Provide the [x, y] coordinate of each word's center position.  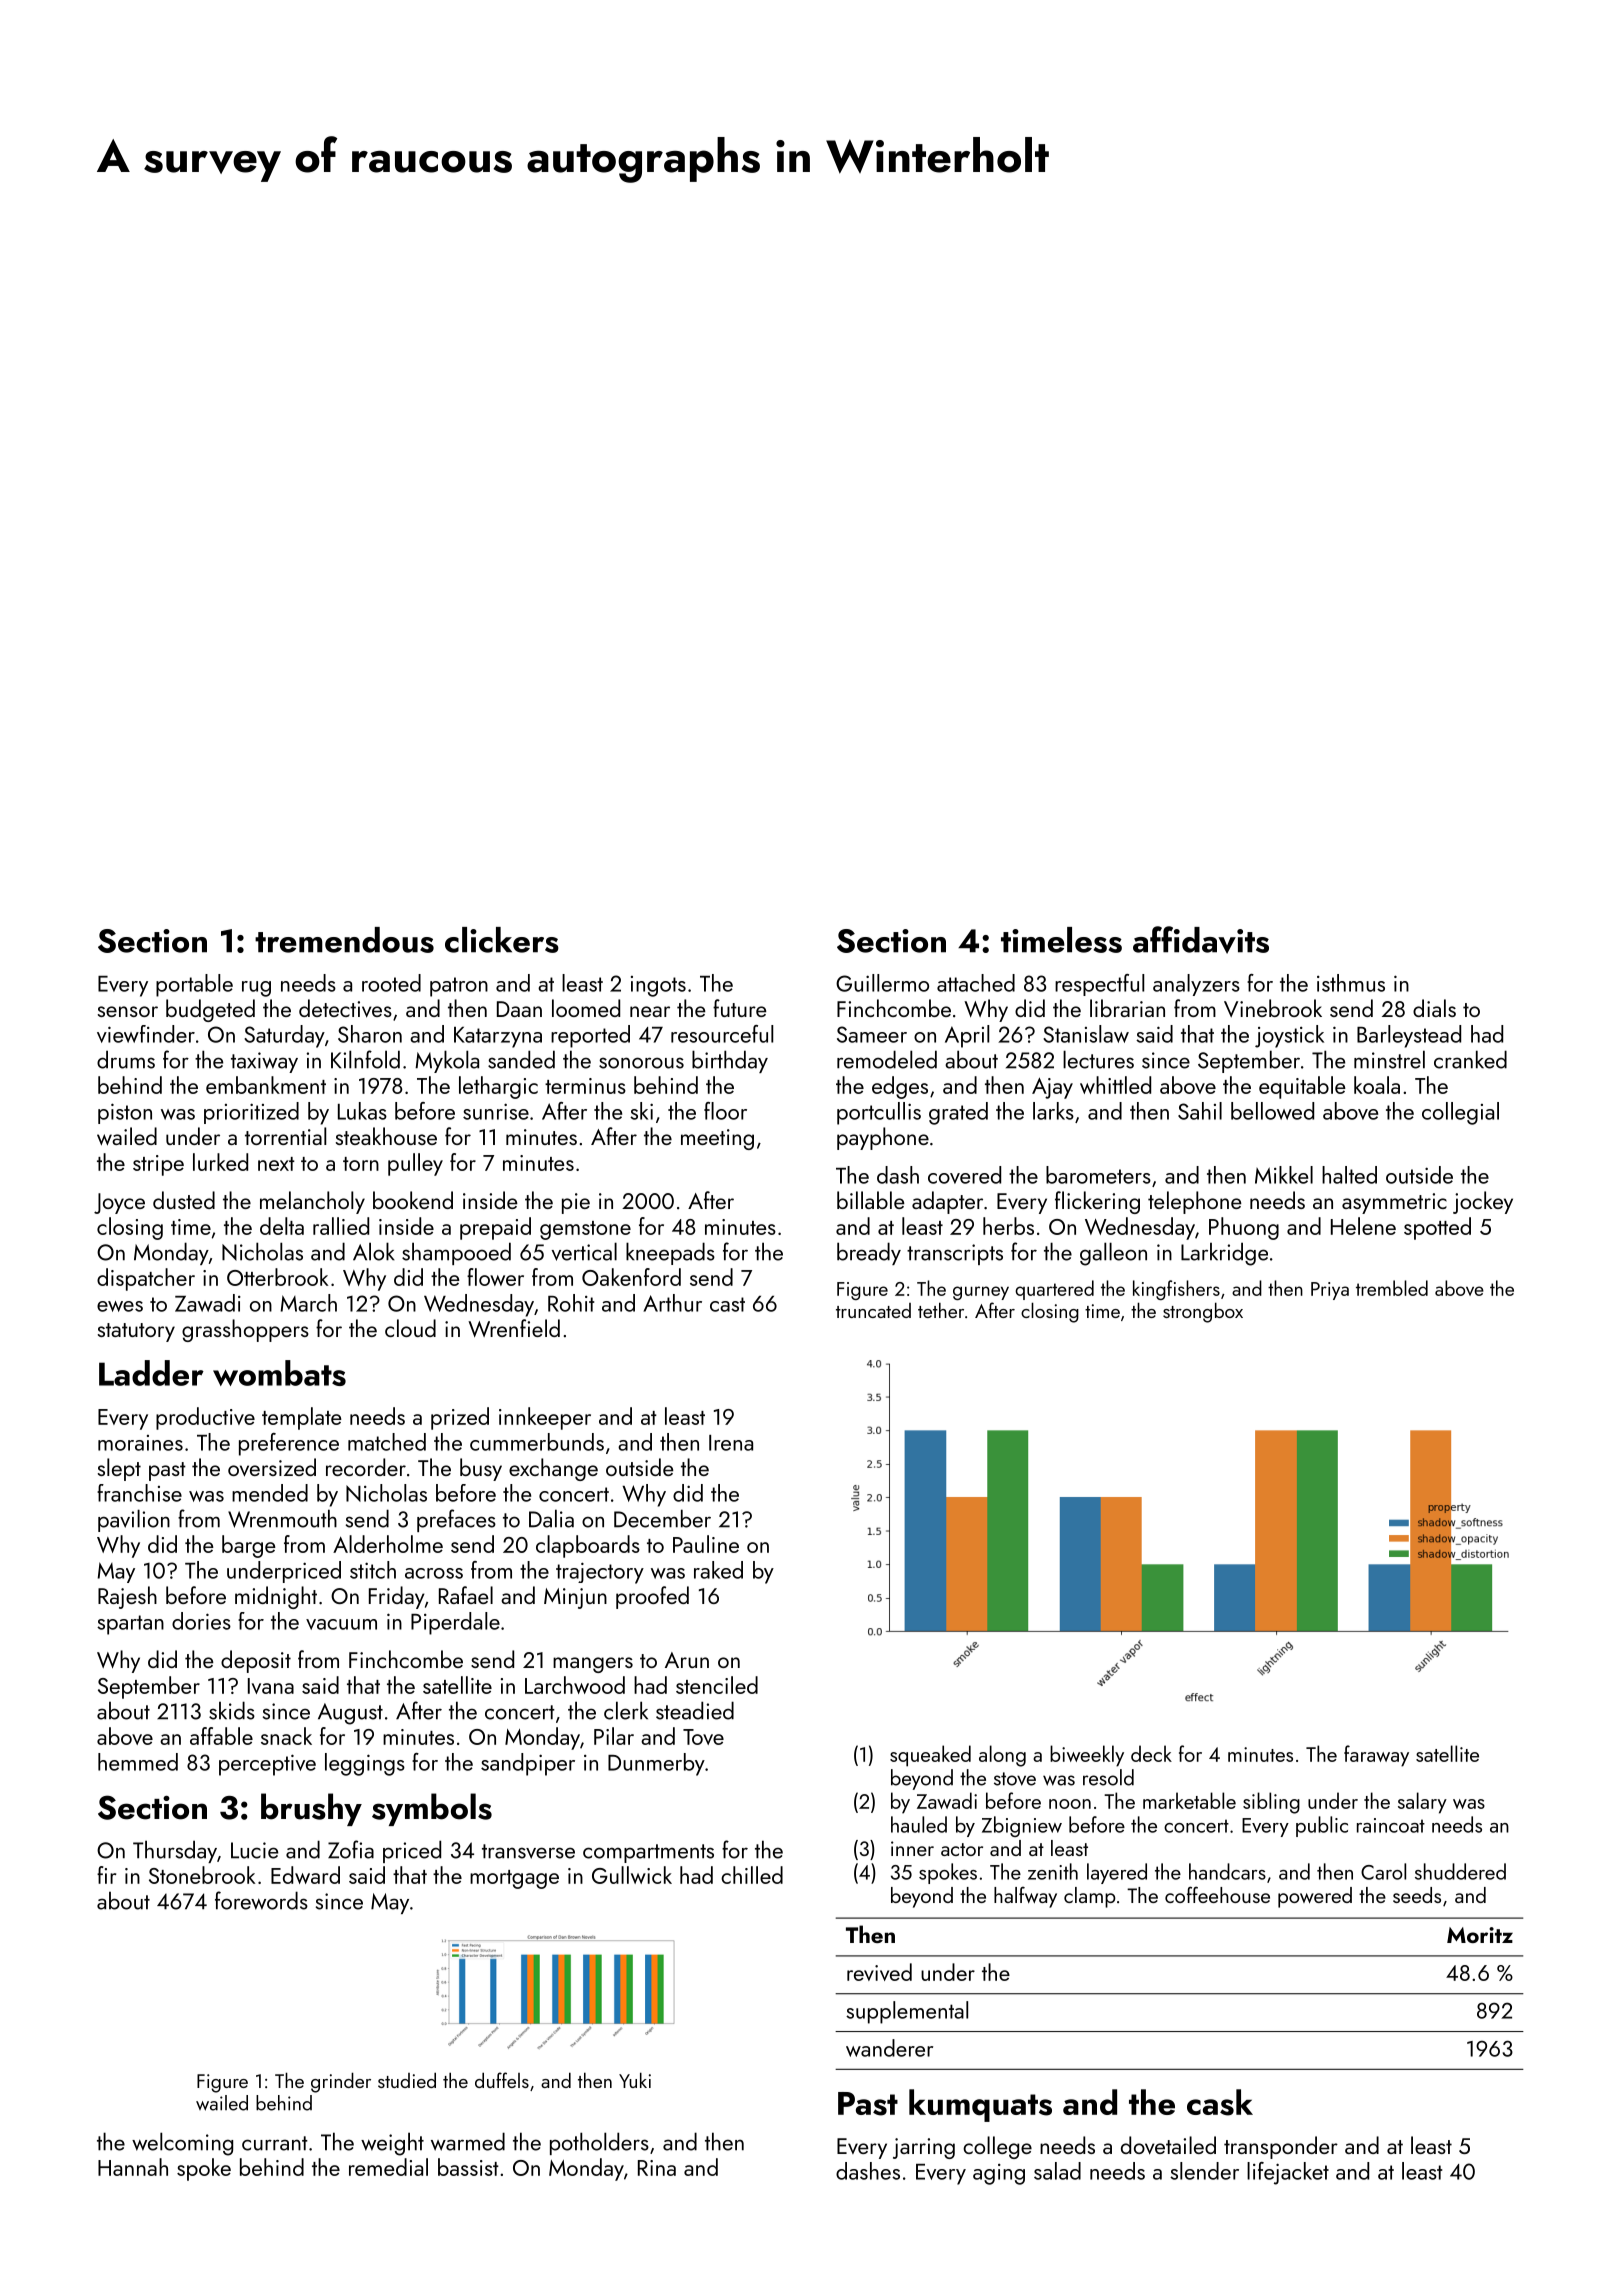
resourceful [722, 1034]
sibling [1271, 1803]
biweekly [1087, 1756]
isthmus [1351, 983]
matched [387, 1442]
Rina [657, 2168]
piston [125, 1113]
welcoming [182, 2144]
